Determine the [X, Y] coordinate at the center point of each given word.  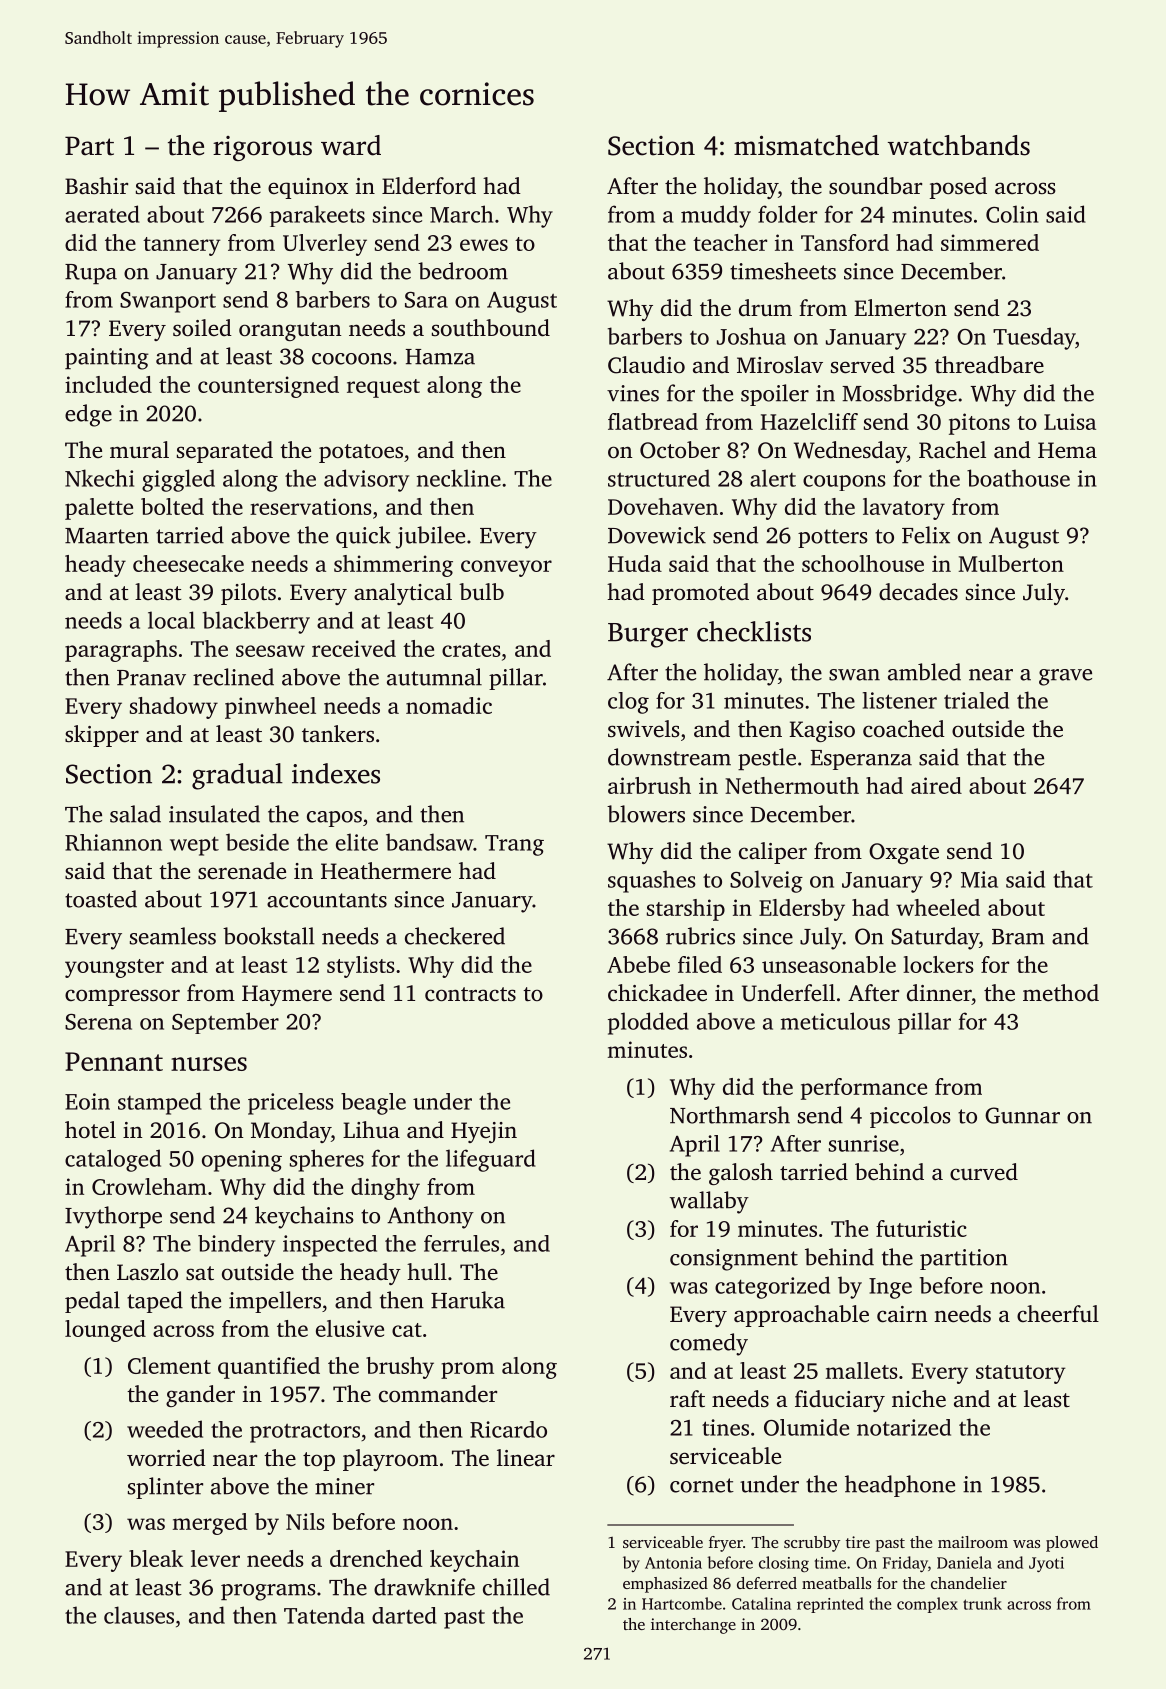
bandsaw [429, 842]
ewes [484, 245]
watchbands [959, 145]
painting [107, 359]
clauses [139, 1615]
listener [900, 700]
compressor [122, 997]
